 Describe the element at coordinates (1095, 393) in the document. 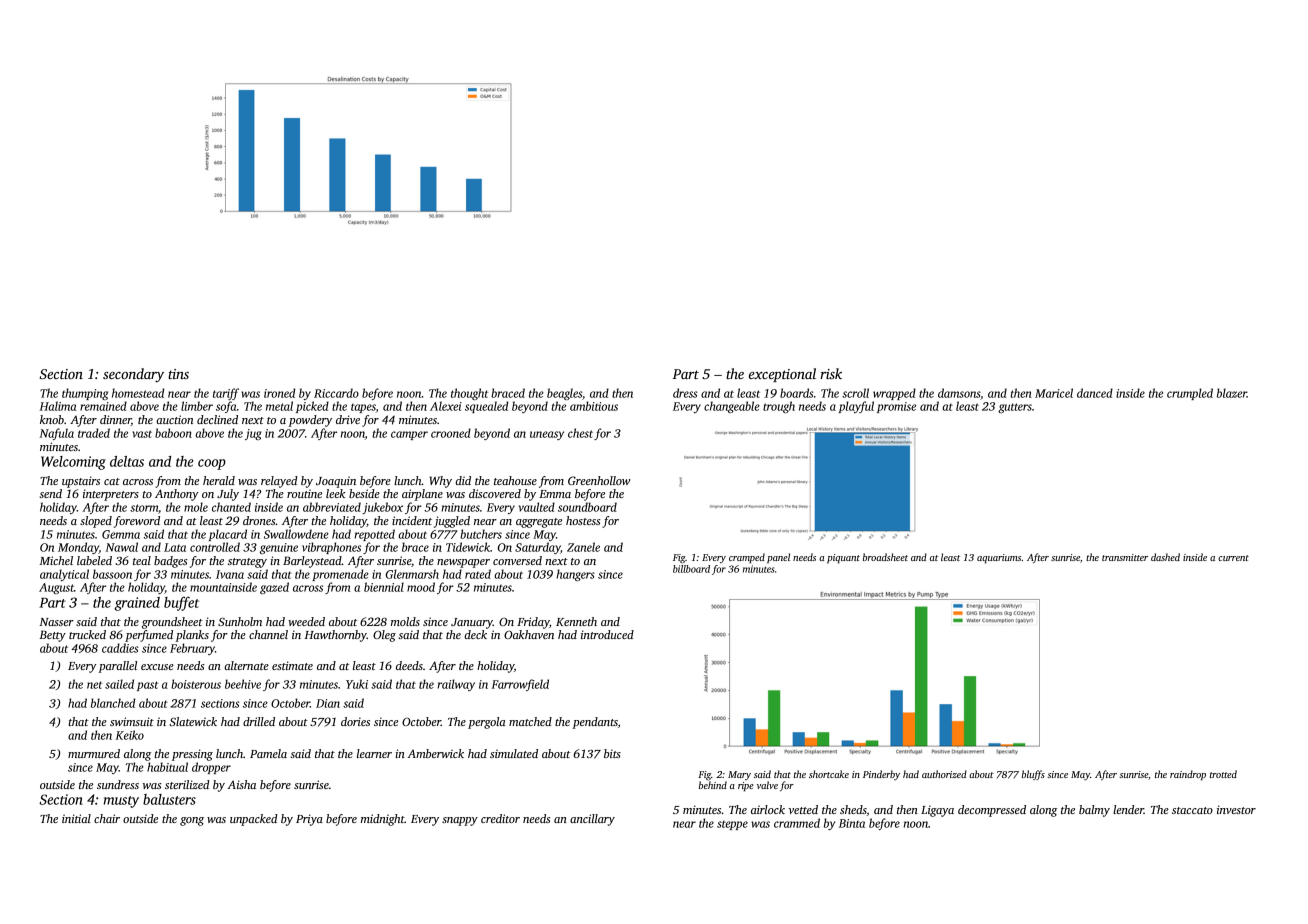

I see `danced` at that location.
